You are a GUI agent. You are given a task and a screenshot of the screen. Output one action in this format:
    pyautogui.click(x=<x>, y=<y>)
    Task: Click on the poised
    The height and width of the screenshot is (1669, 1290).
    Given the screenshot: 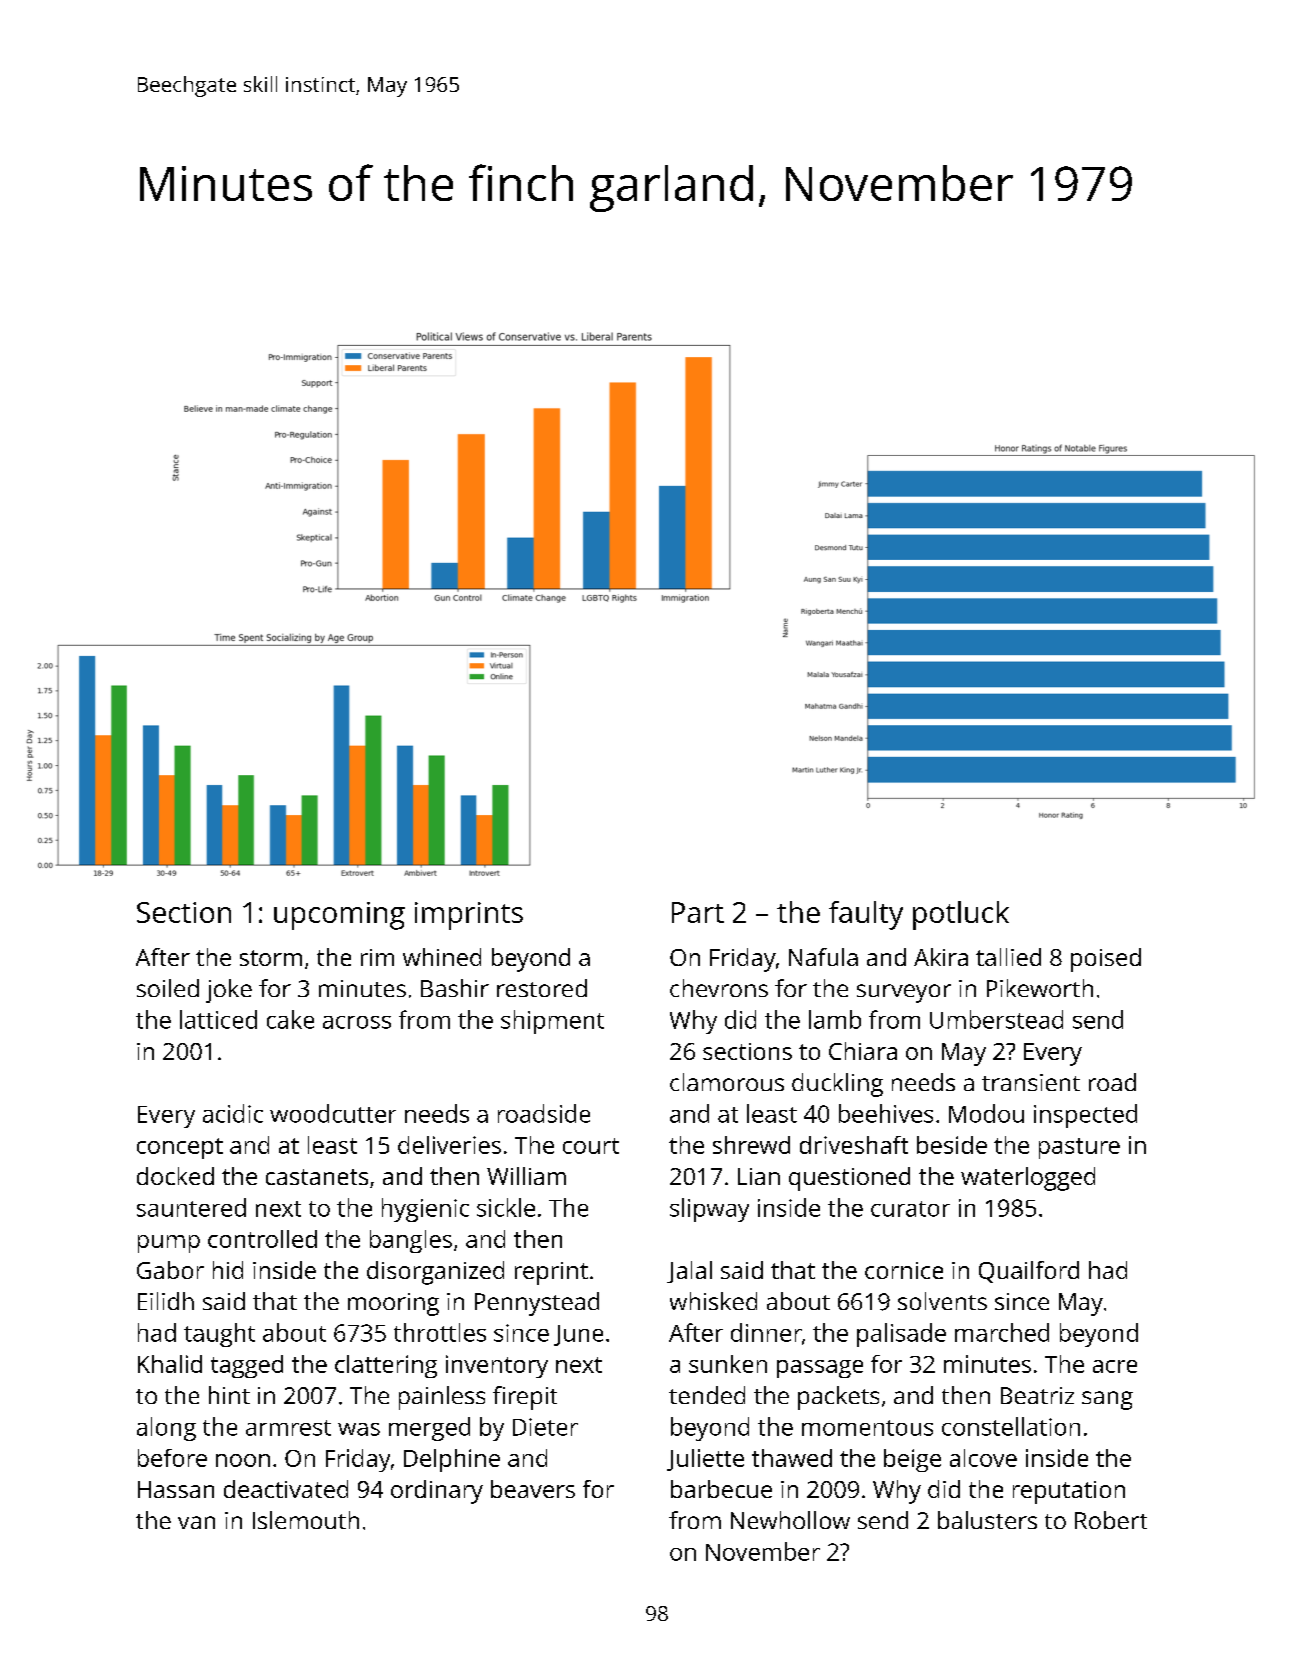 What is the action you would take?
    pyautogui.click(x=1106, y=960)
